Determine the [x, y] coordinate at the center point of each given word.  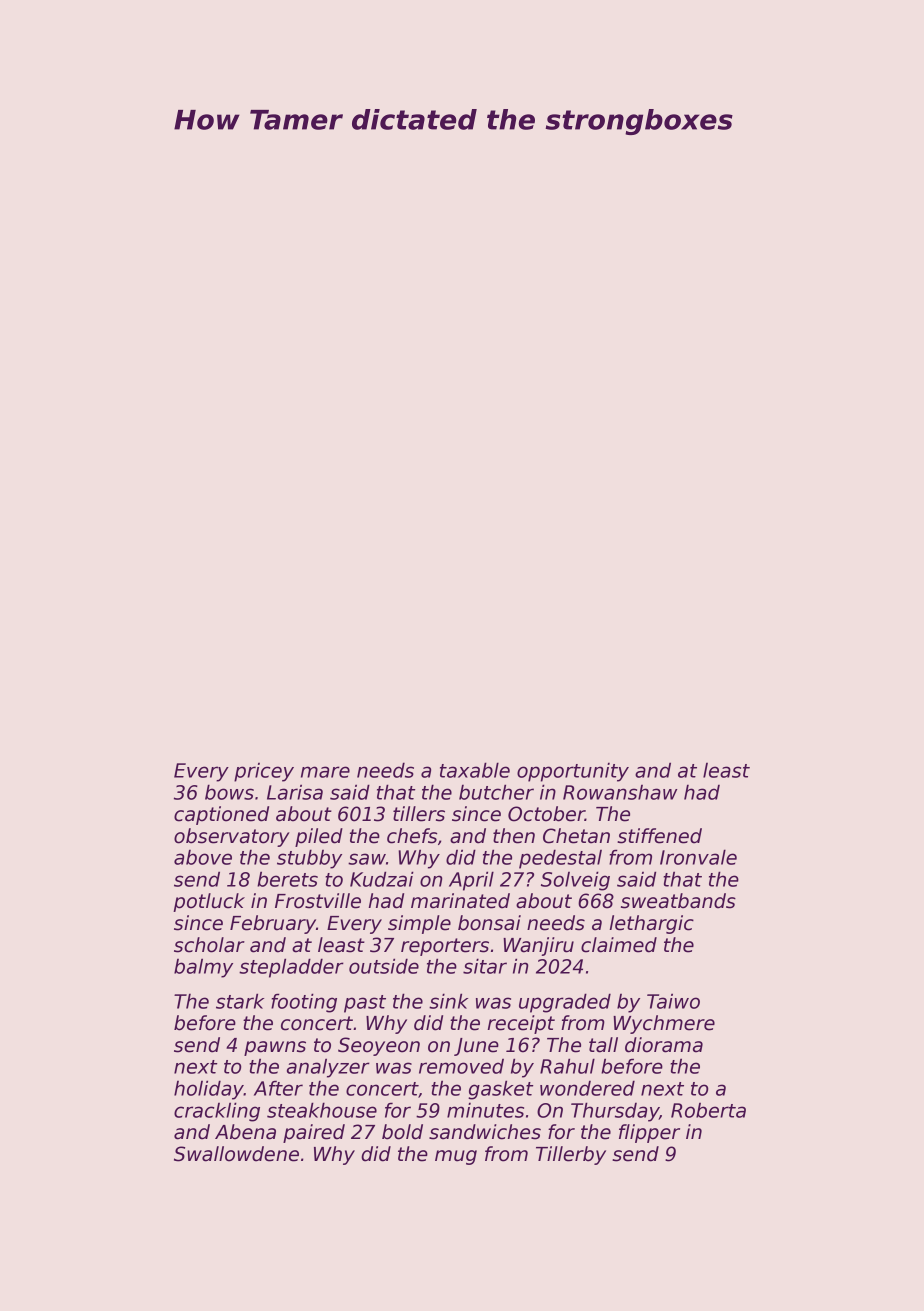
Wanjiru [538, 946]
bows [229, 792]
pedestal [560, 859]
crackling [217, 1112]
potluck [209, 902]
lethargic [652, 924]
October [546, 814]
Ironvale [698, 857]
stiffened [659, 836]
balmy [203, 968]
